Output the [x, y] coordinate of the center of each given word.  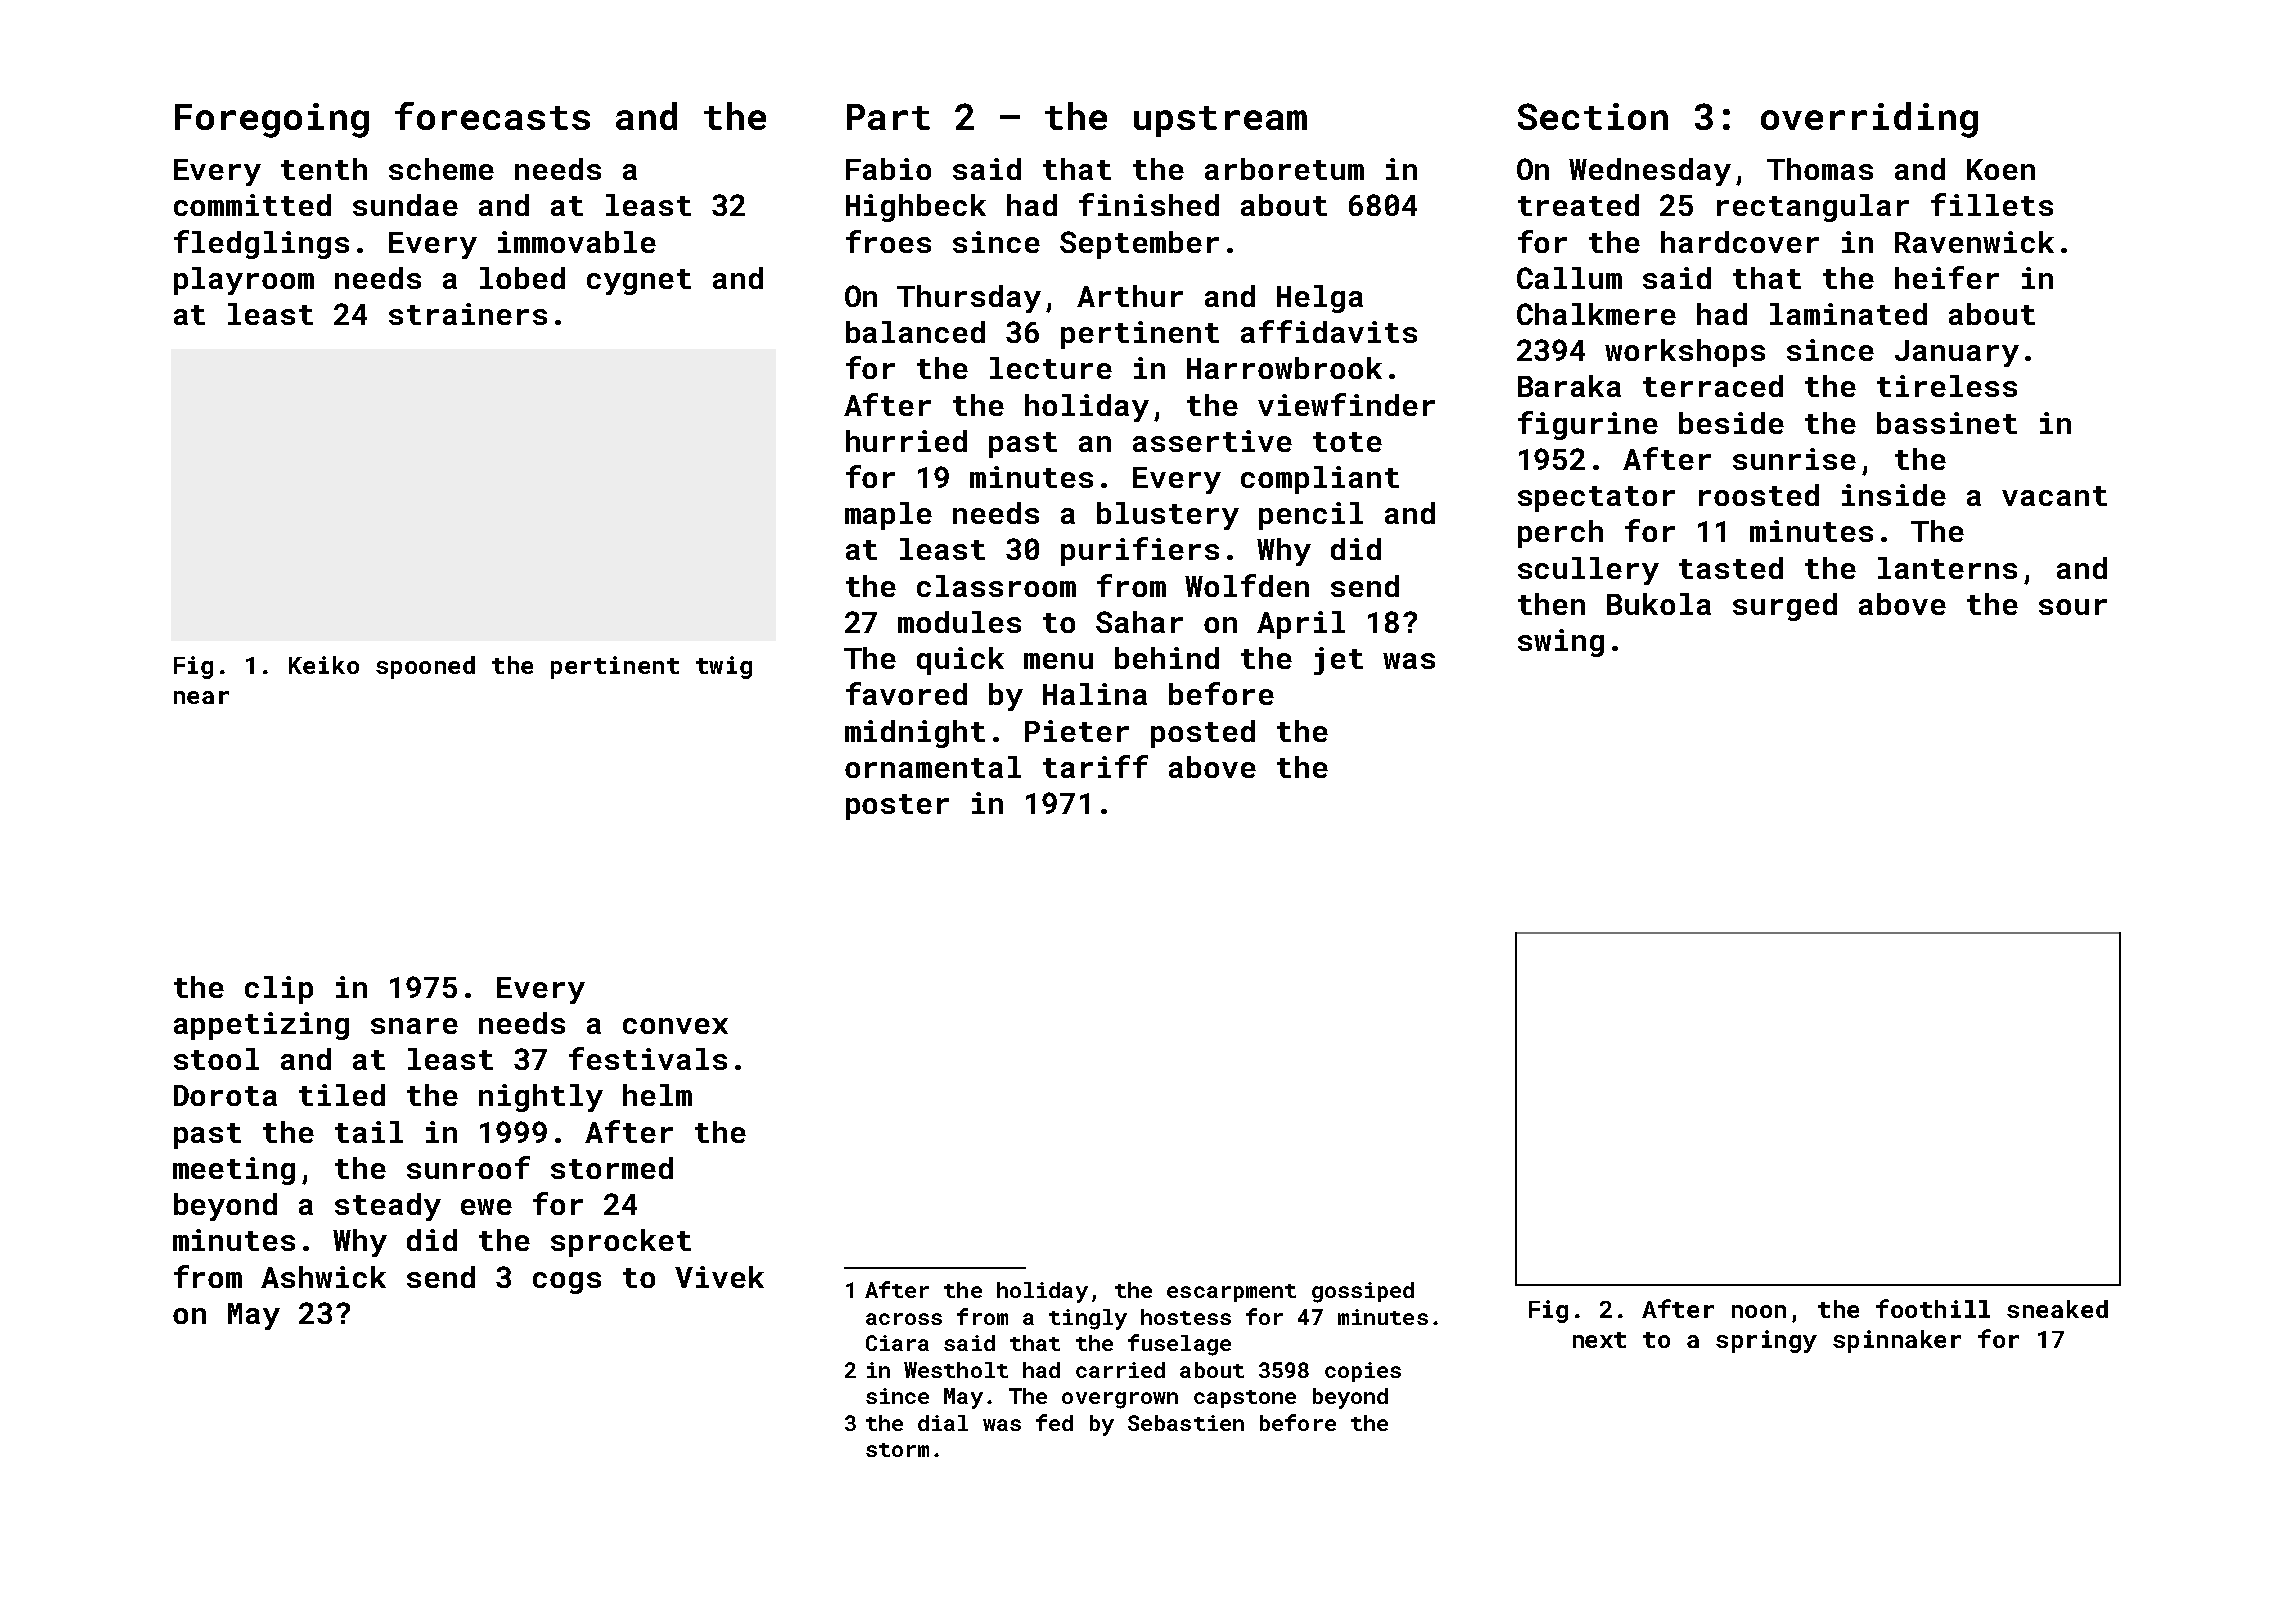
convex [675, 1026]
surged [1785, 607]
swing [1561, 643]
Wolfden [1247, 585]
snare [414, 1026]
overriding [1869, 120]
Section [1593, 116]
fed [1054, 1422]
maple [888, 516]
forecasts [492, 116]
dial [943, 1423]
